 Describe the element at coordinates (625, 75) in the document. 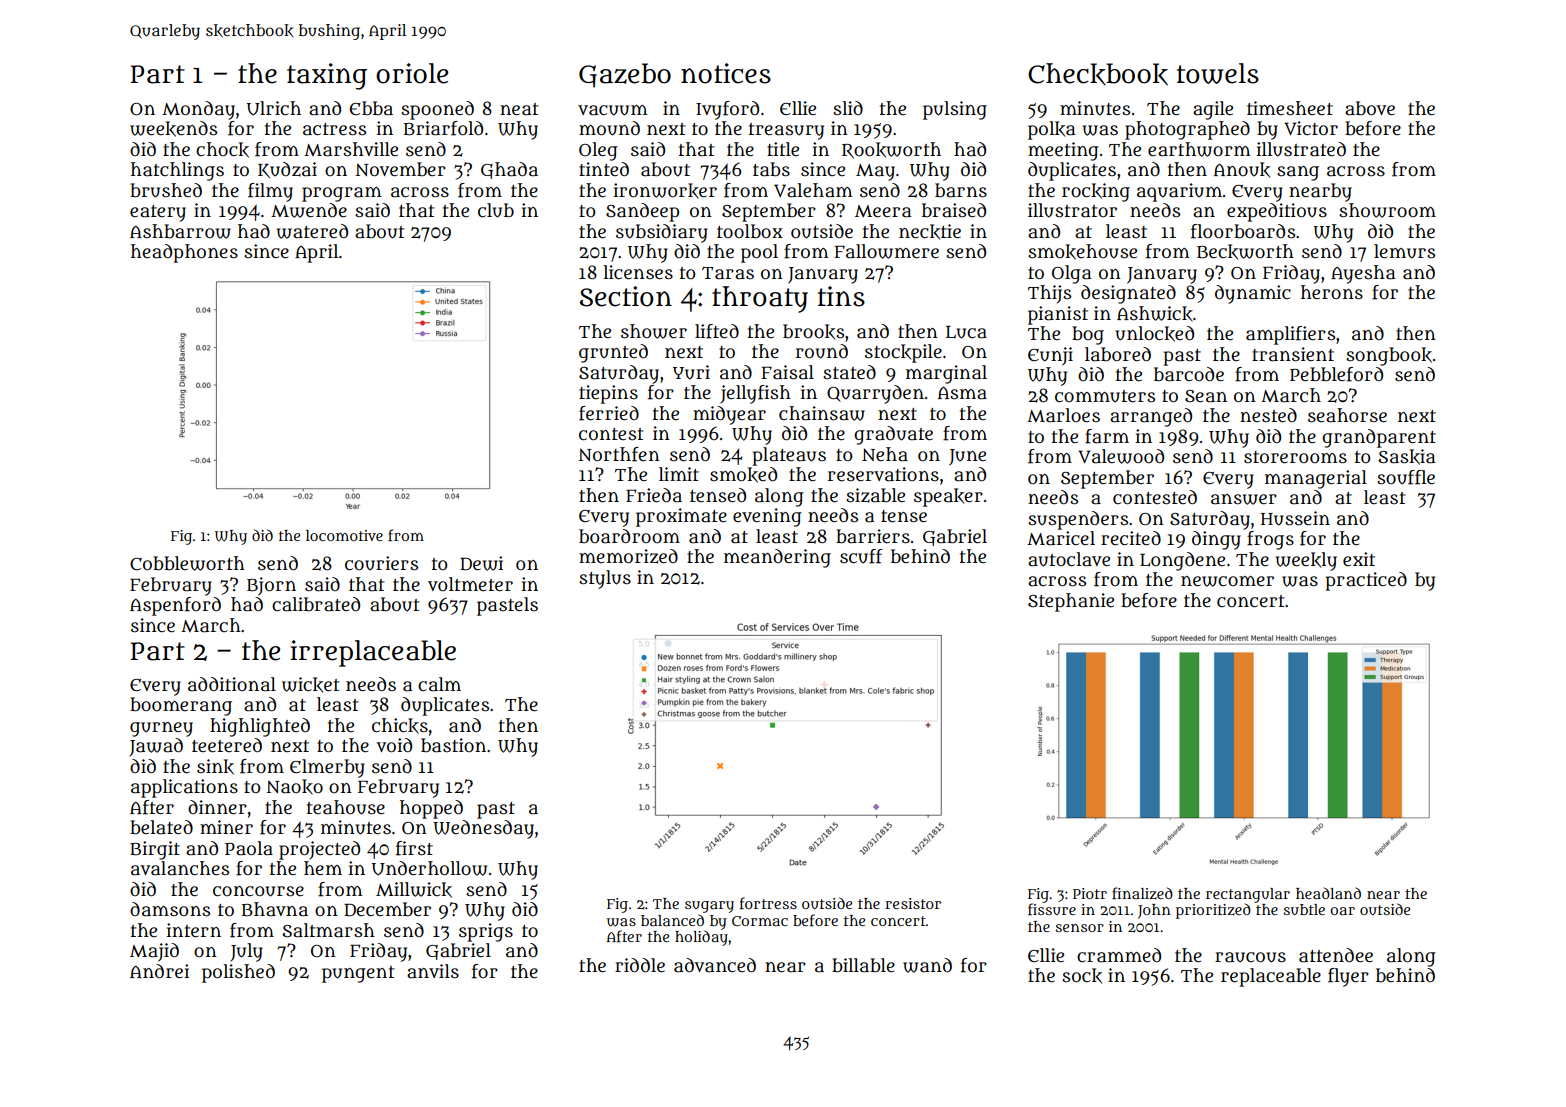

I see `Gazebo` at that location.
